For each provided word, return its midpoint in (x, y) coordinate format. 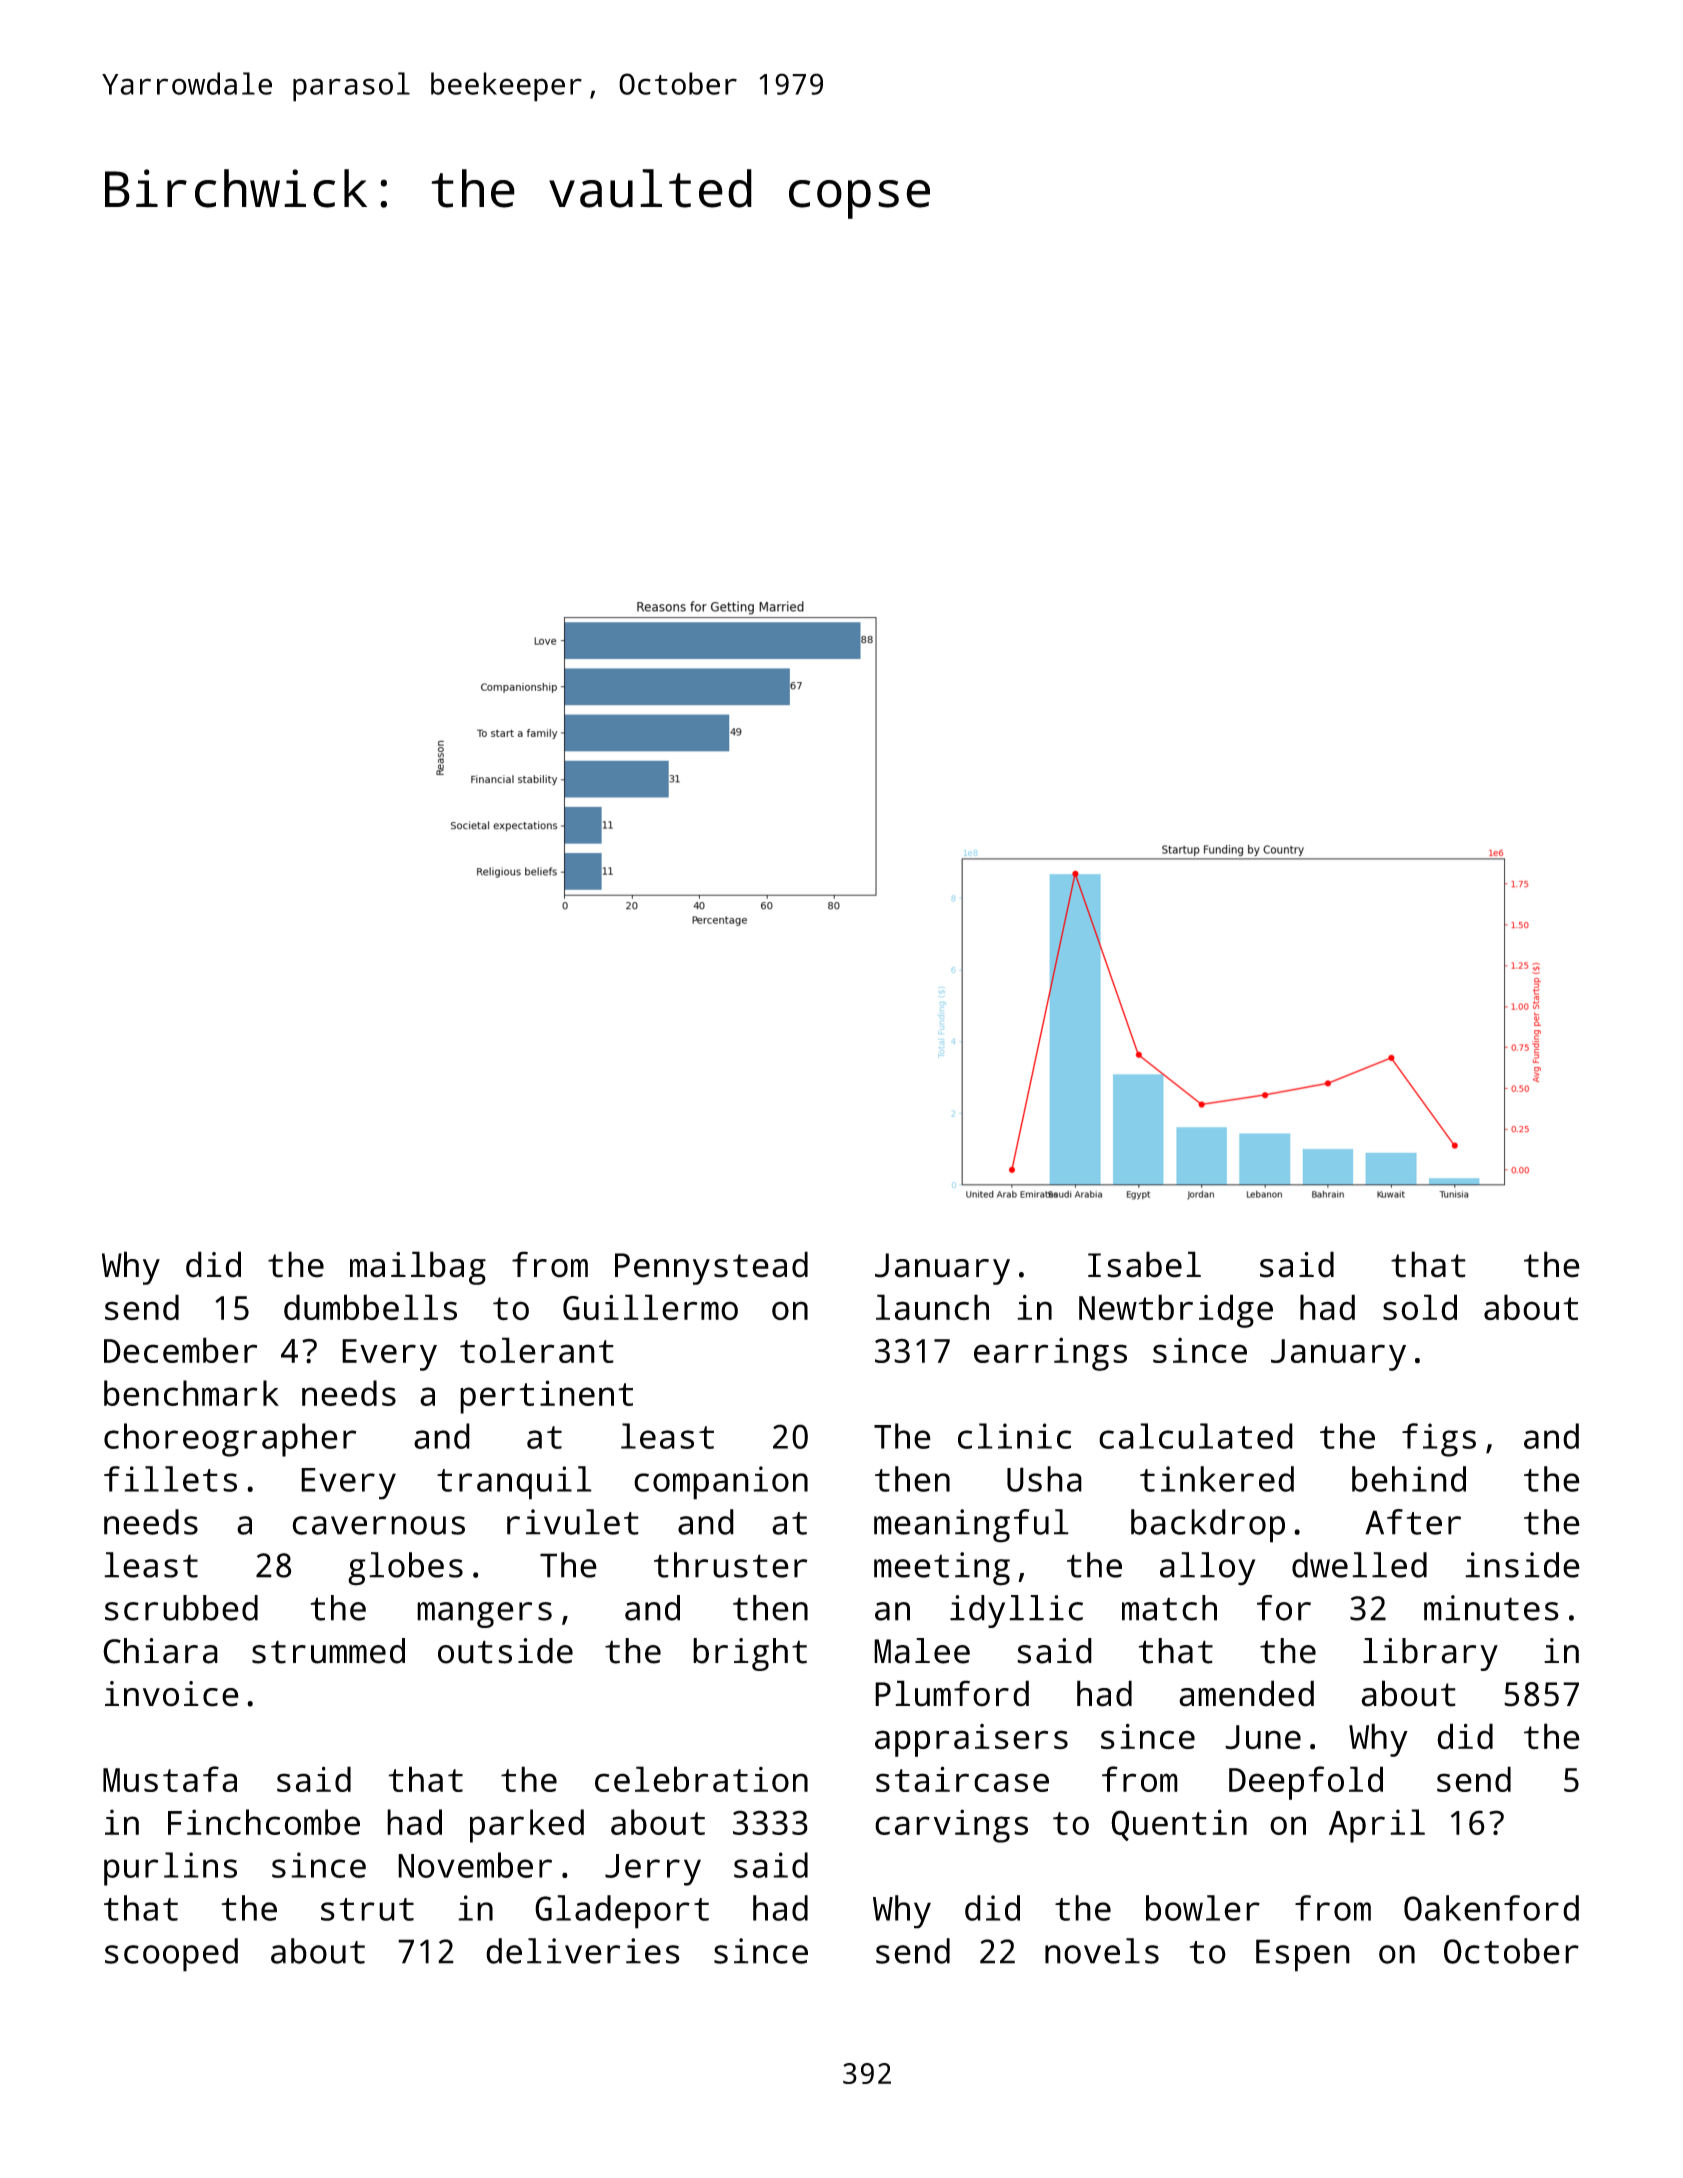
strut (367, 1909)
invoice (172, 1694)
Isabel (1144, 1264)
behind (1409, 1479)
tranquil (514, 1483)
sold (1420, 1307)
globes (405, 1569)
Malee (922, 1651)
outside (505, 1651)
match (1169, 1608)
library (1430, 1654)
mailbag (418, 1268)
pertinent (546, 1397)
